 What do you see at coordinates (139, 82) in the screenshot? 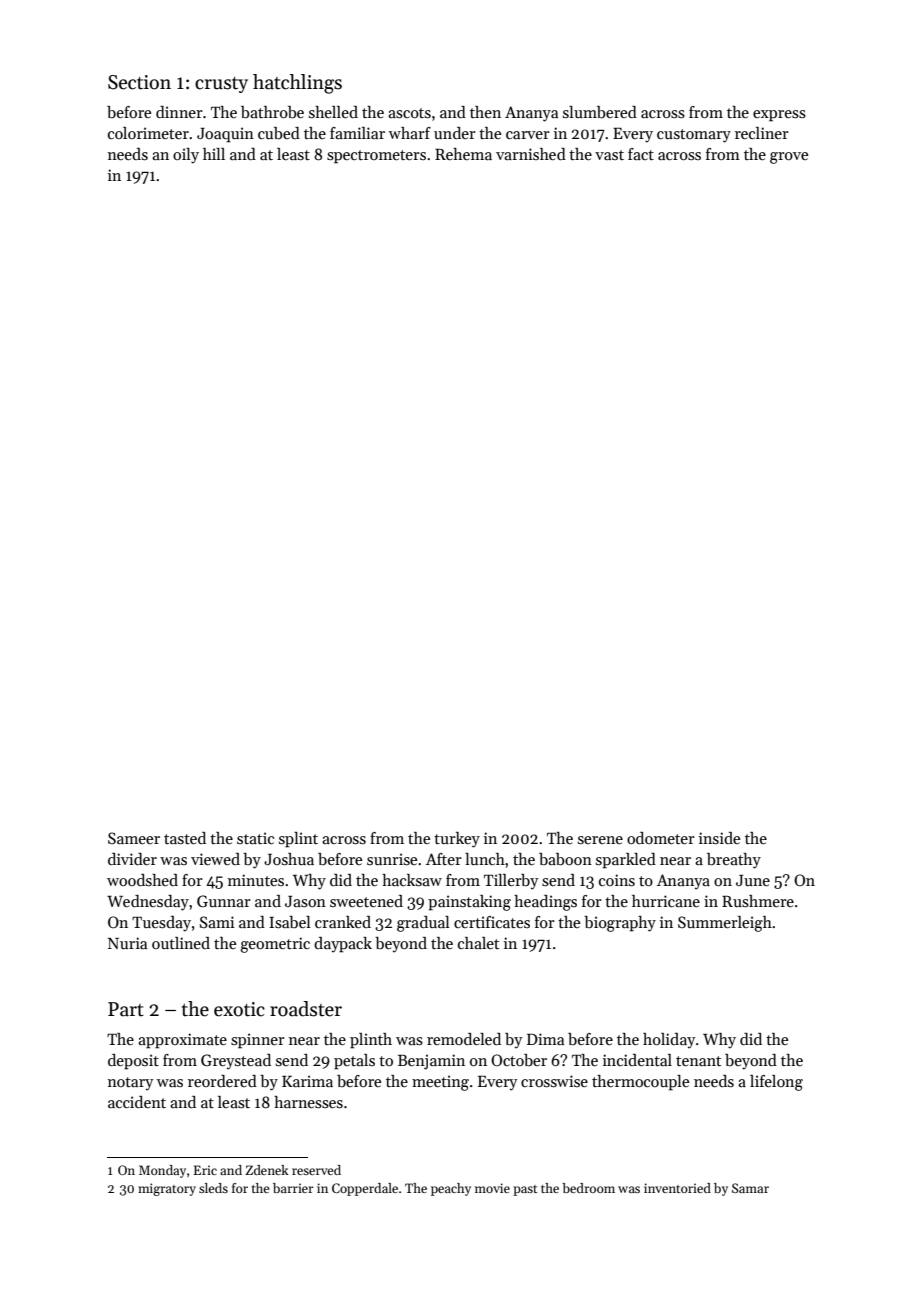
I see `Section` at bounding box center [139, 82].
